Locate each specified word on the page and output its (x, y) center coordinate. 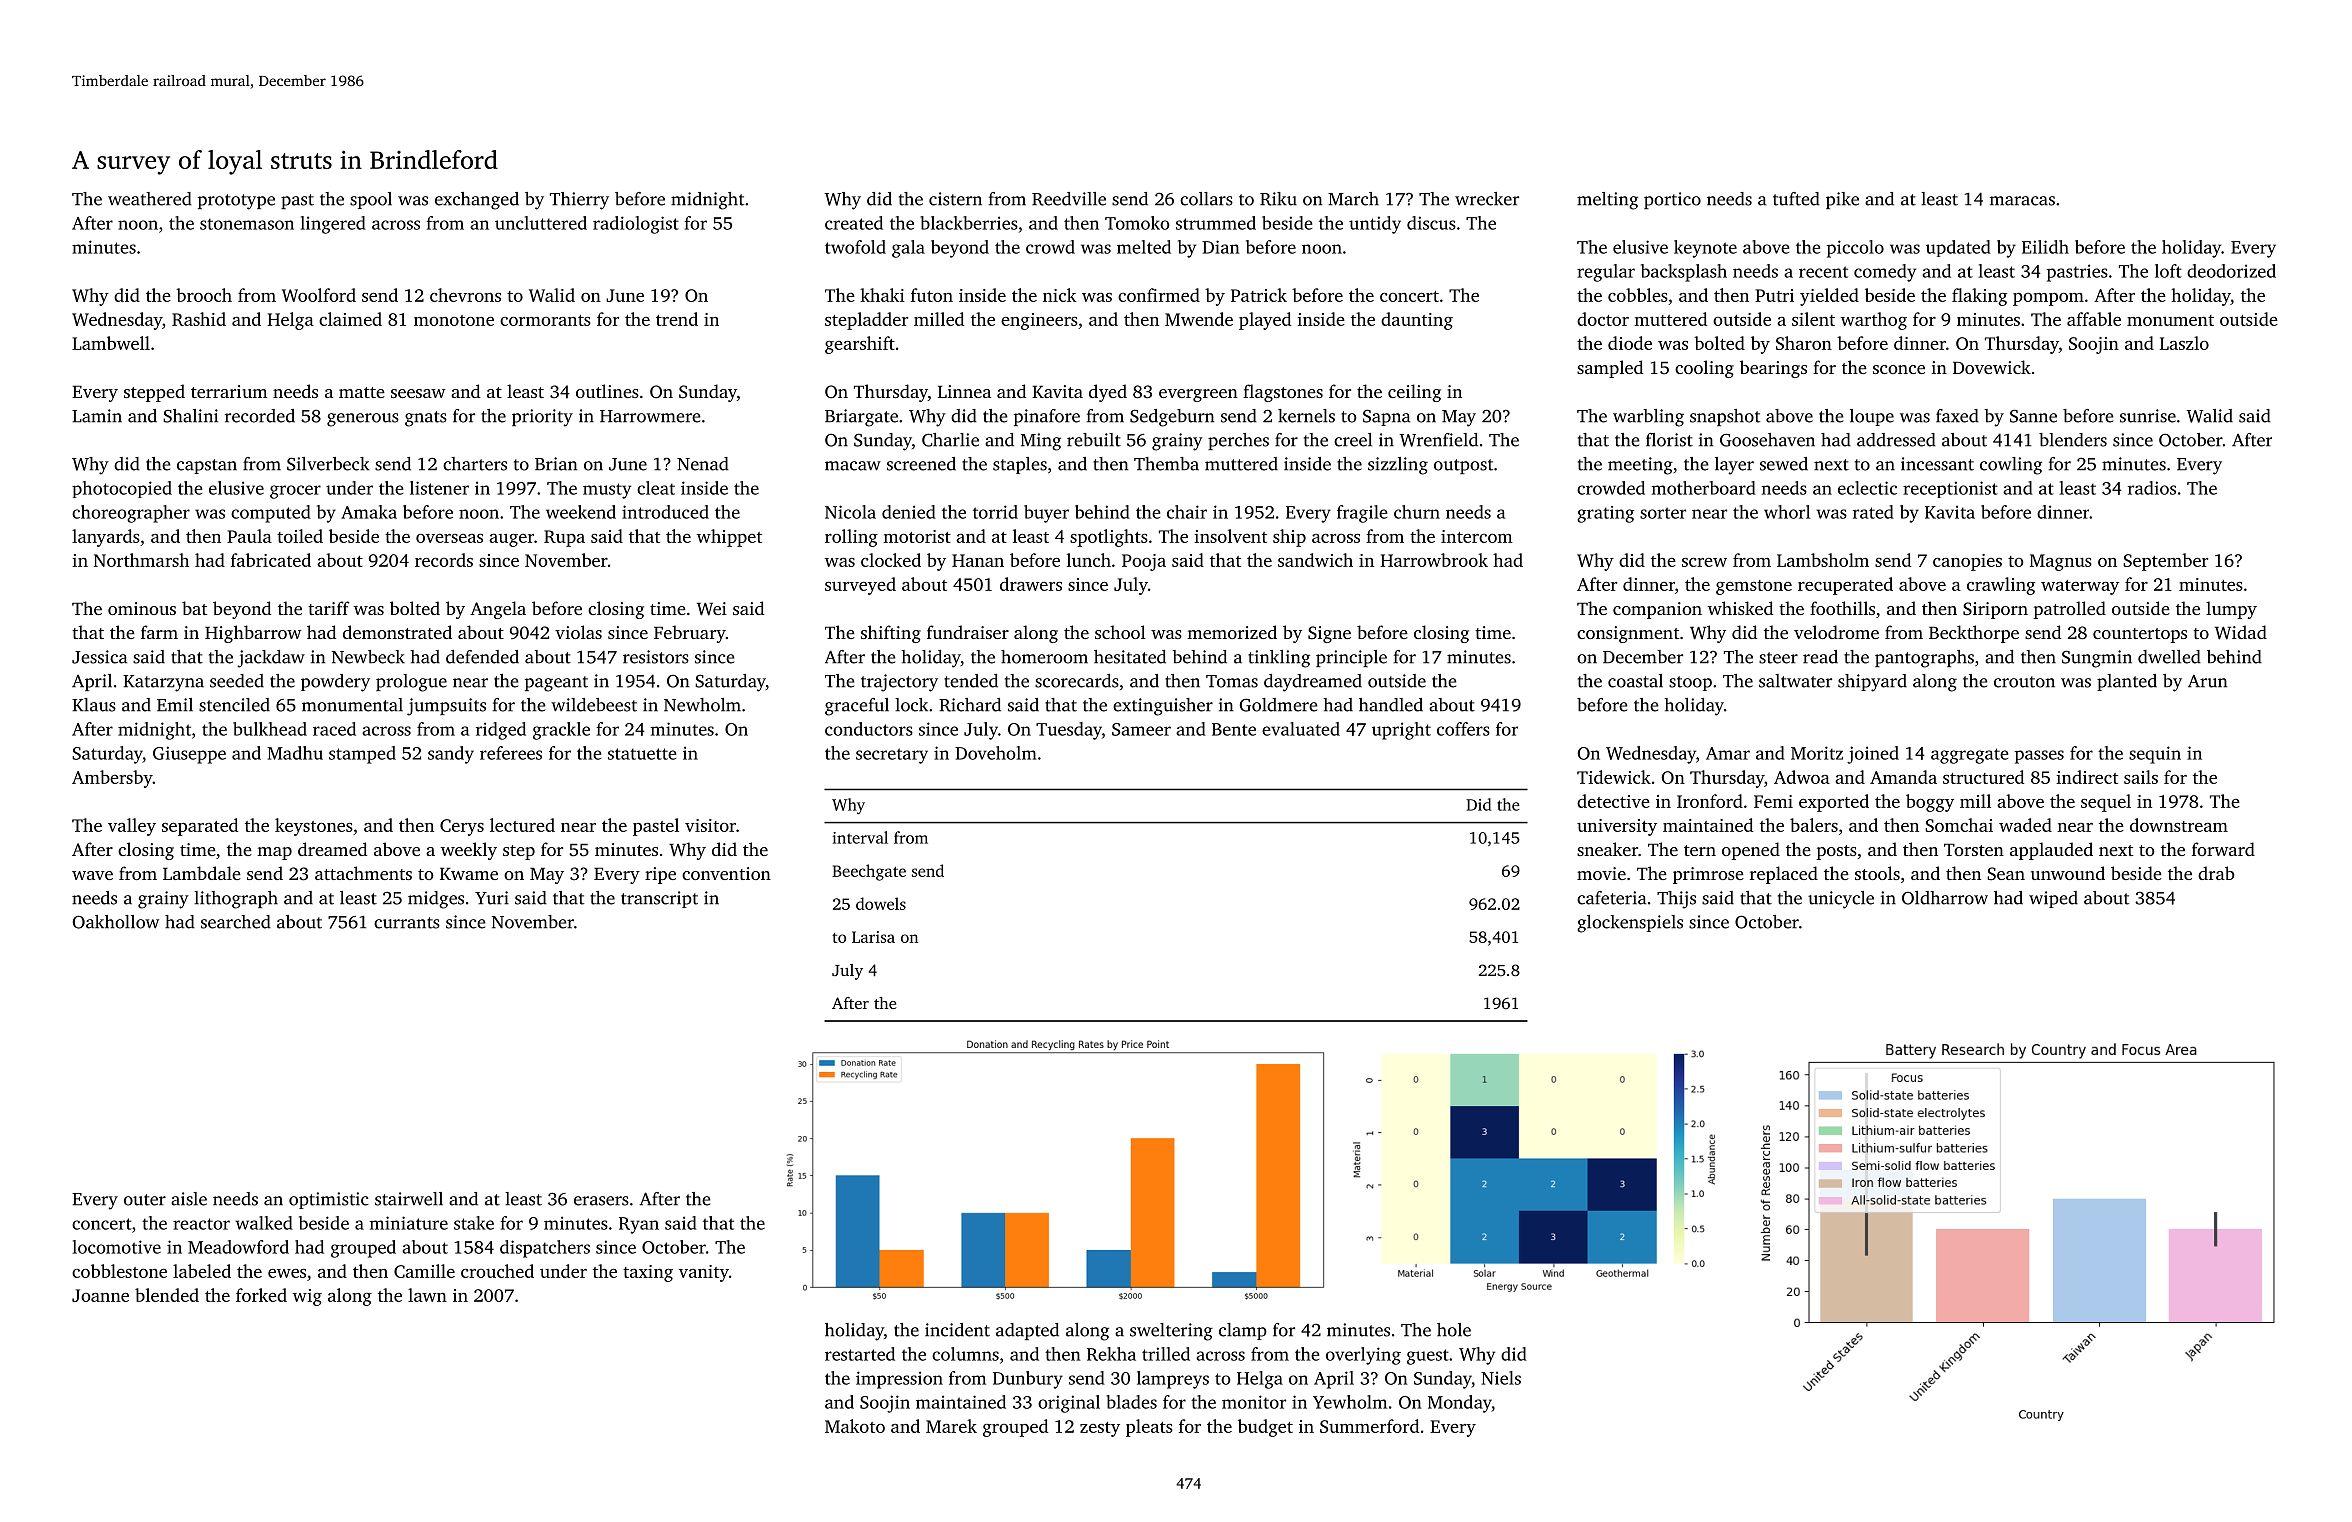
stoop (1690, 683)
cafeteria (1611, 898)
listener (439, 488)
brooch (204, 295)
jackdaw (271, 659)
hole (1454, 1330)
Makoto (855, 1426)
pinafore (1047, 417)
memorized (1232, 632)
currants (407, 923)
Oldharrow (1945, 898)
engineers (1039, 321)
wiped (2053, 899)
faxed (1957, 416)
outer (145, 1200)
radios (2152, 488)
